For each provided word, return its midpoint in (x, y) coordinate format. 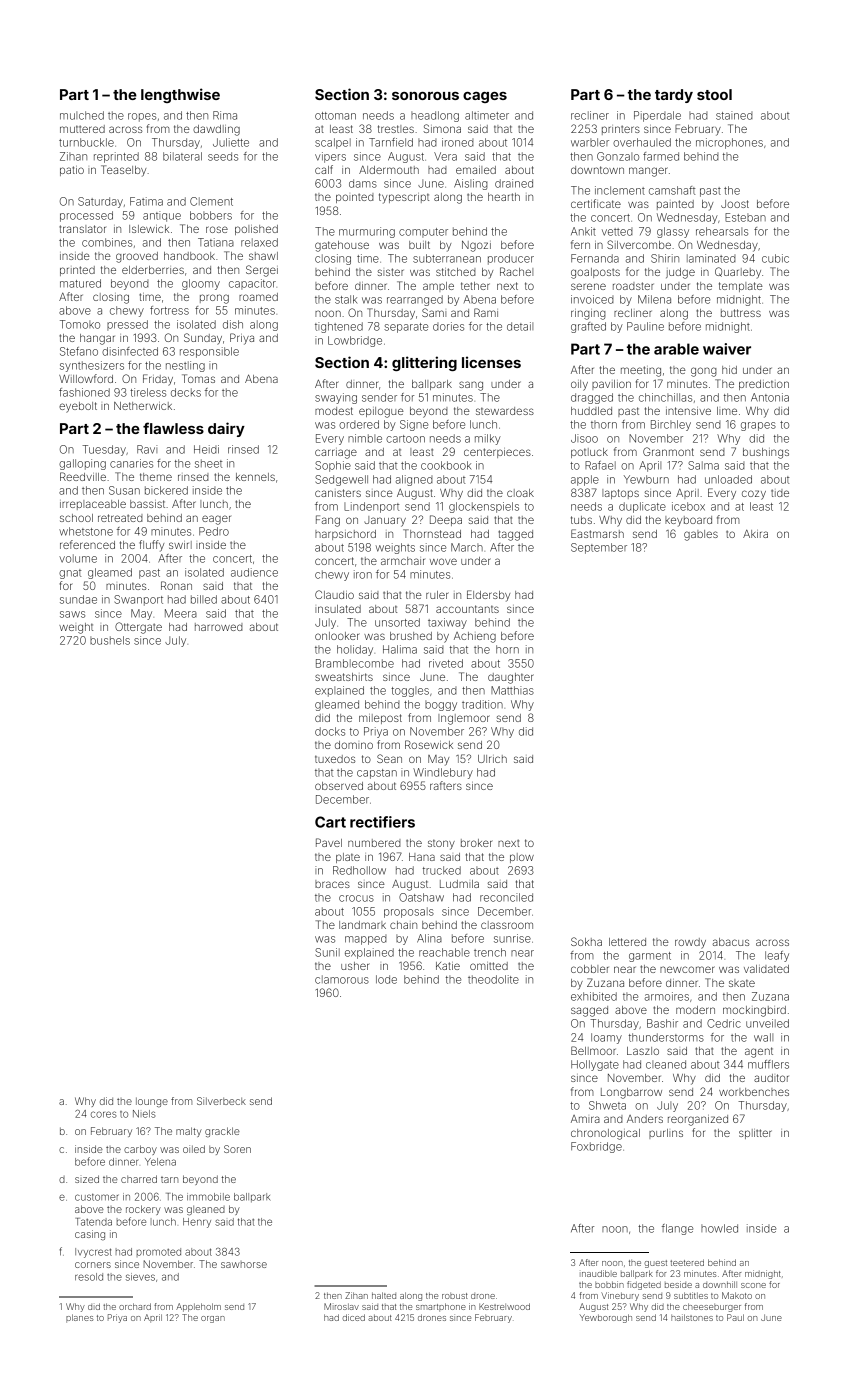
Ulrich (492, 759)
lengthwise (180, 95)
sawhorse (244, 1264)
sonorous (425, 96)
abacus (731, 942)
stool (714, 94)
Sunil (327, 952)
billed (204, 599)
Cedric (724, 1023)
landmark (362, 925)
